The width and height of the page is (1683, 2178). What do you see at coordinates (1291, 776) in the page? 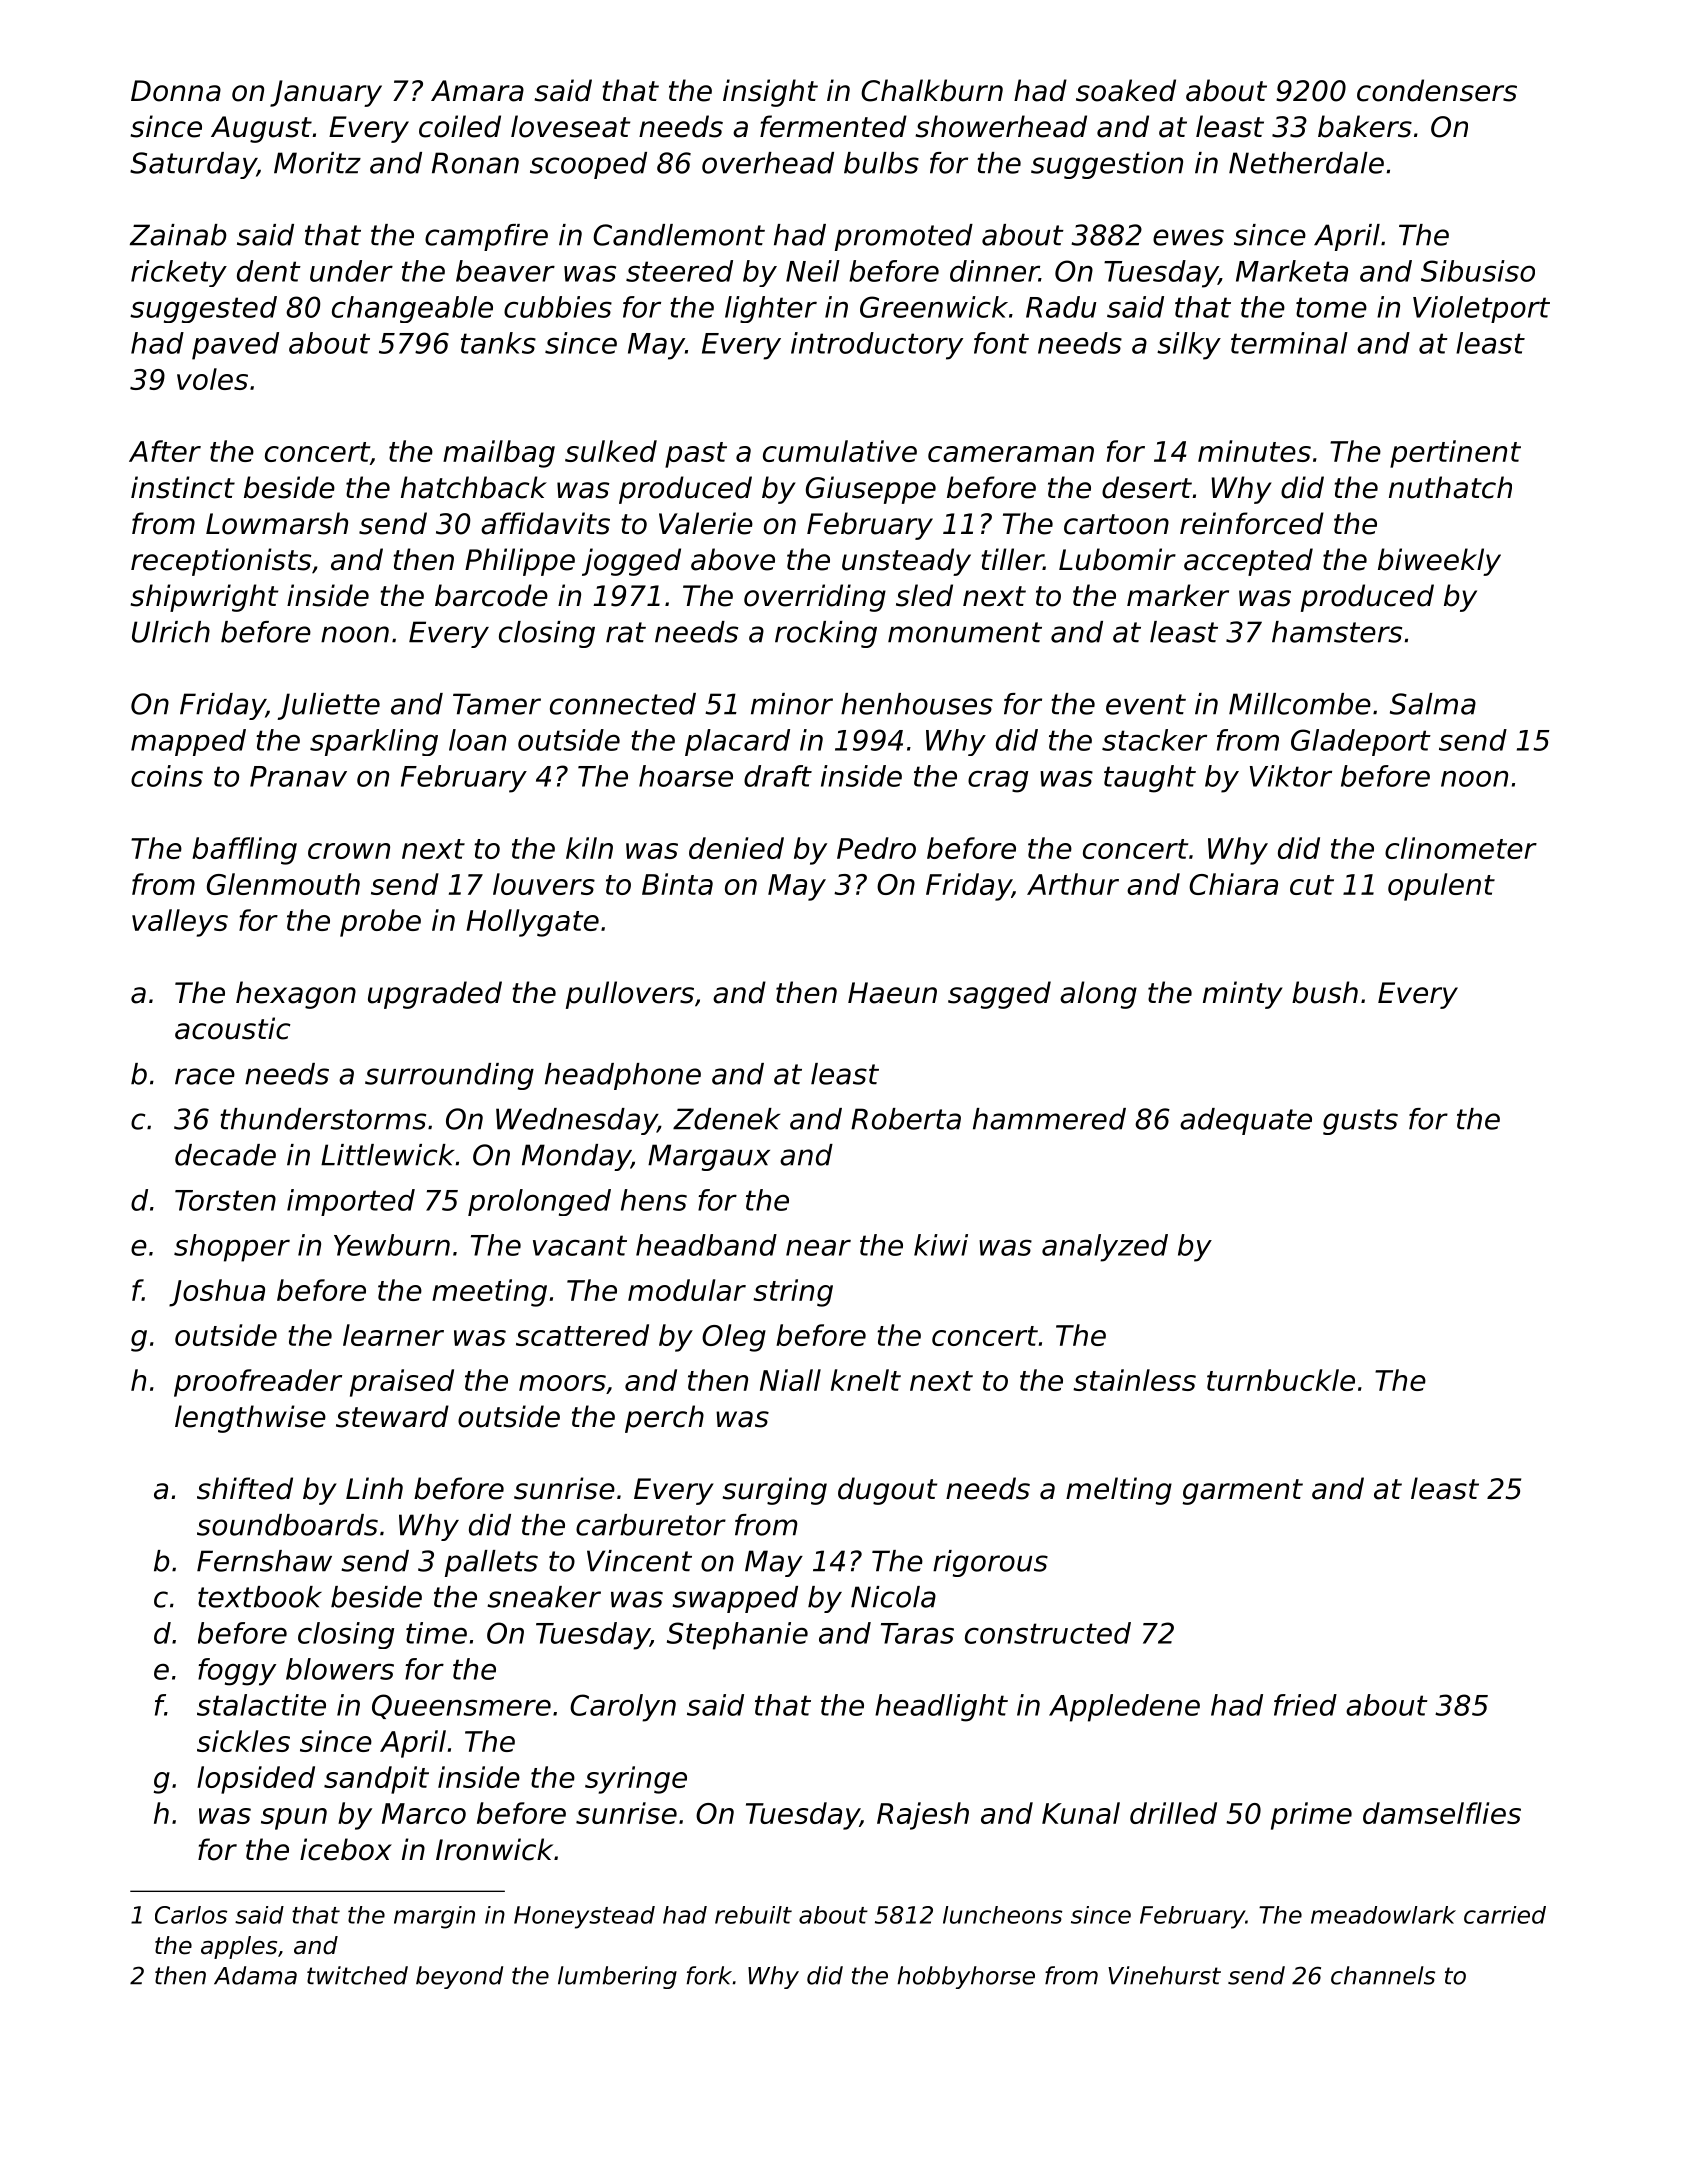
I see `Viktor` at bounding box center [1291, 776].
